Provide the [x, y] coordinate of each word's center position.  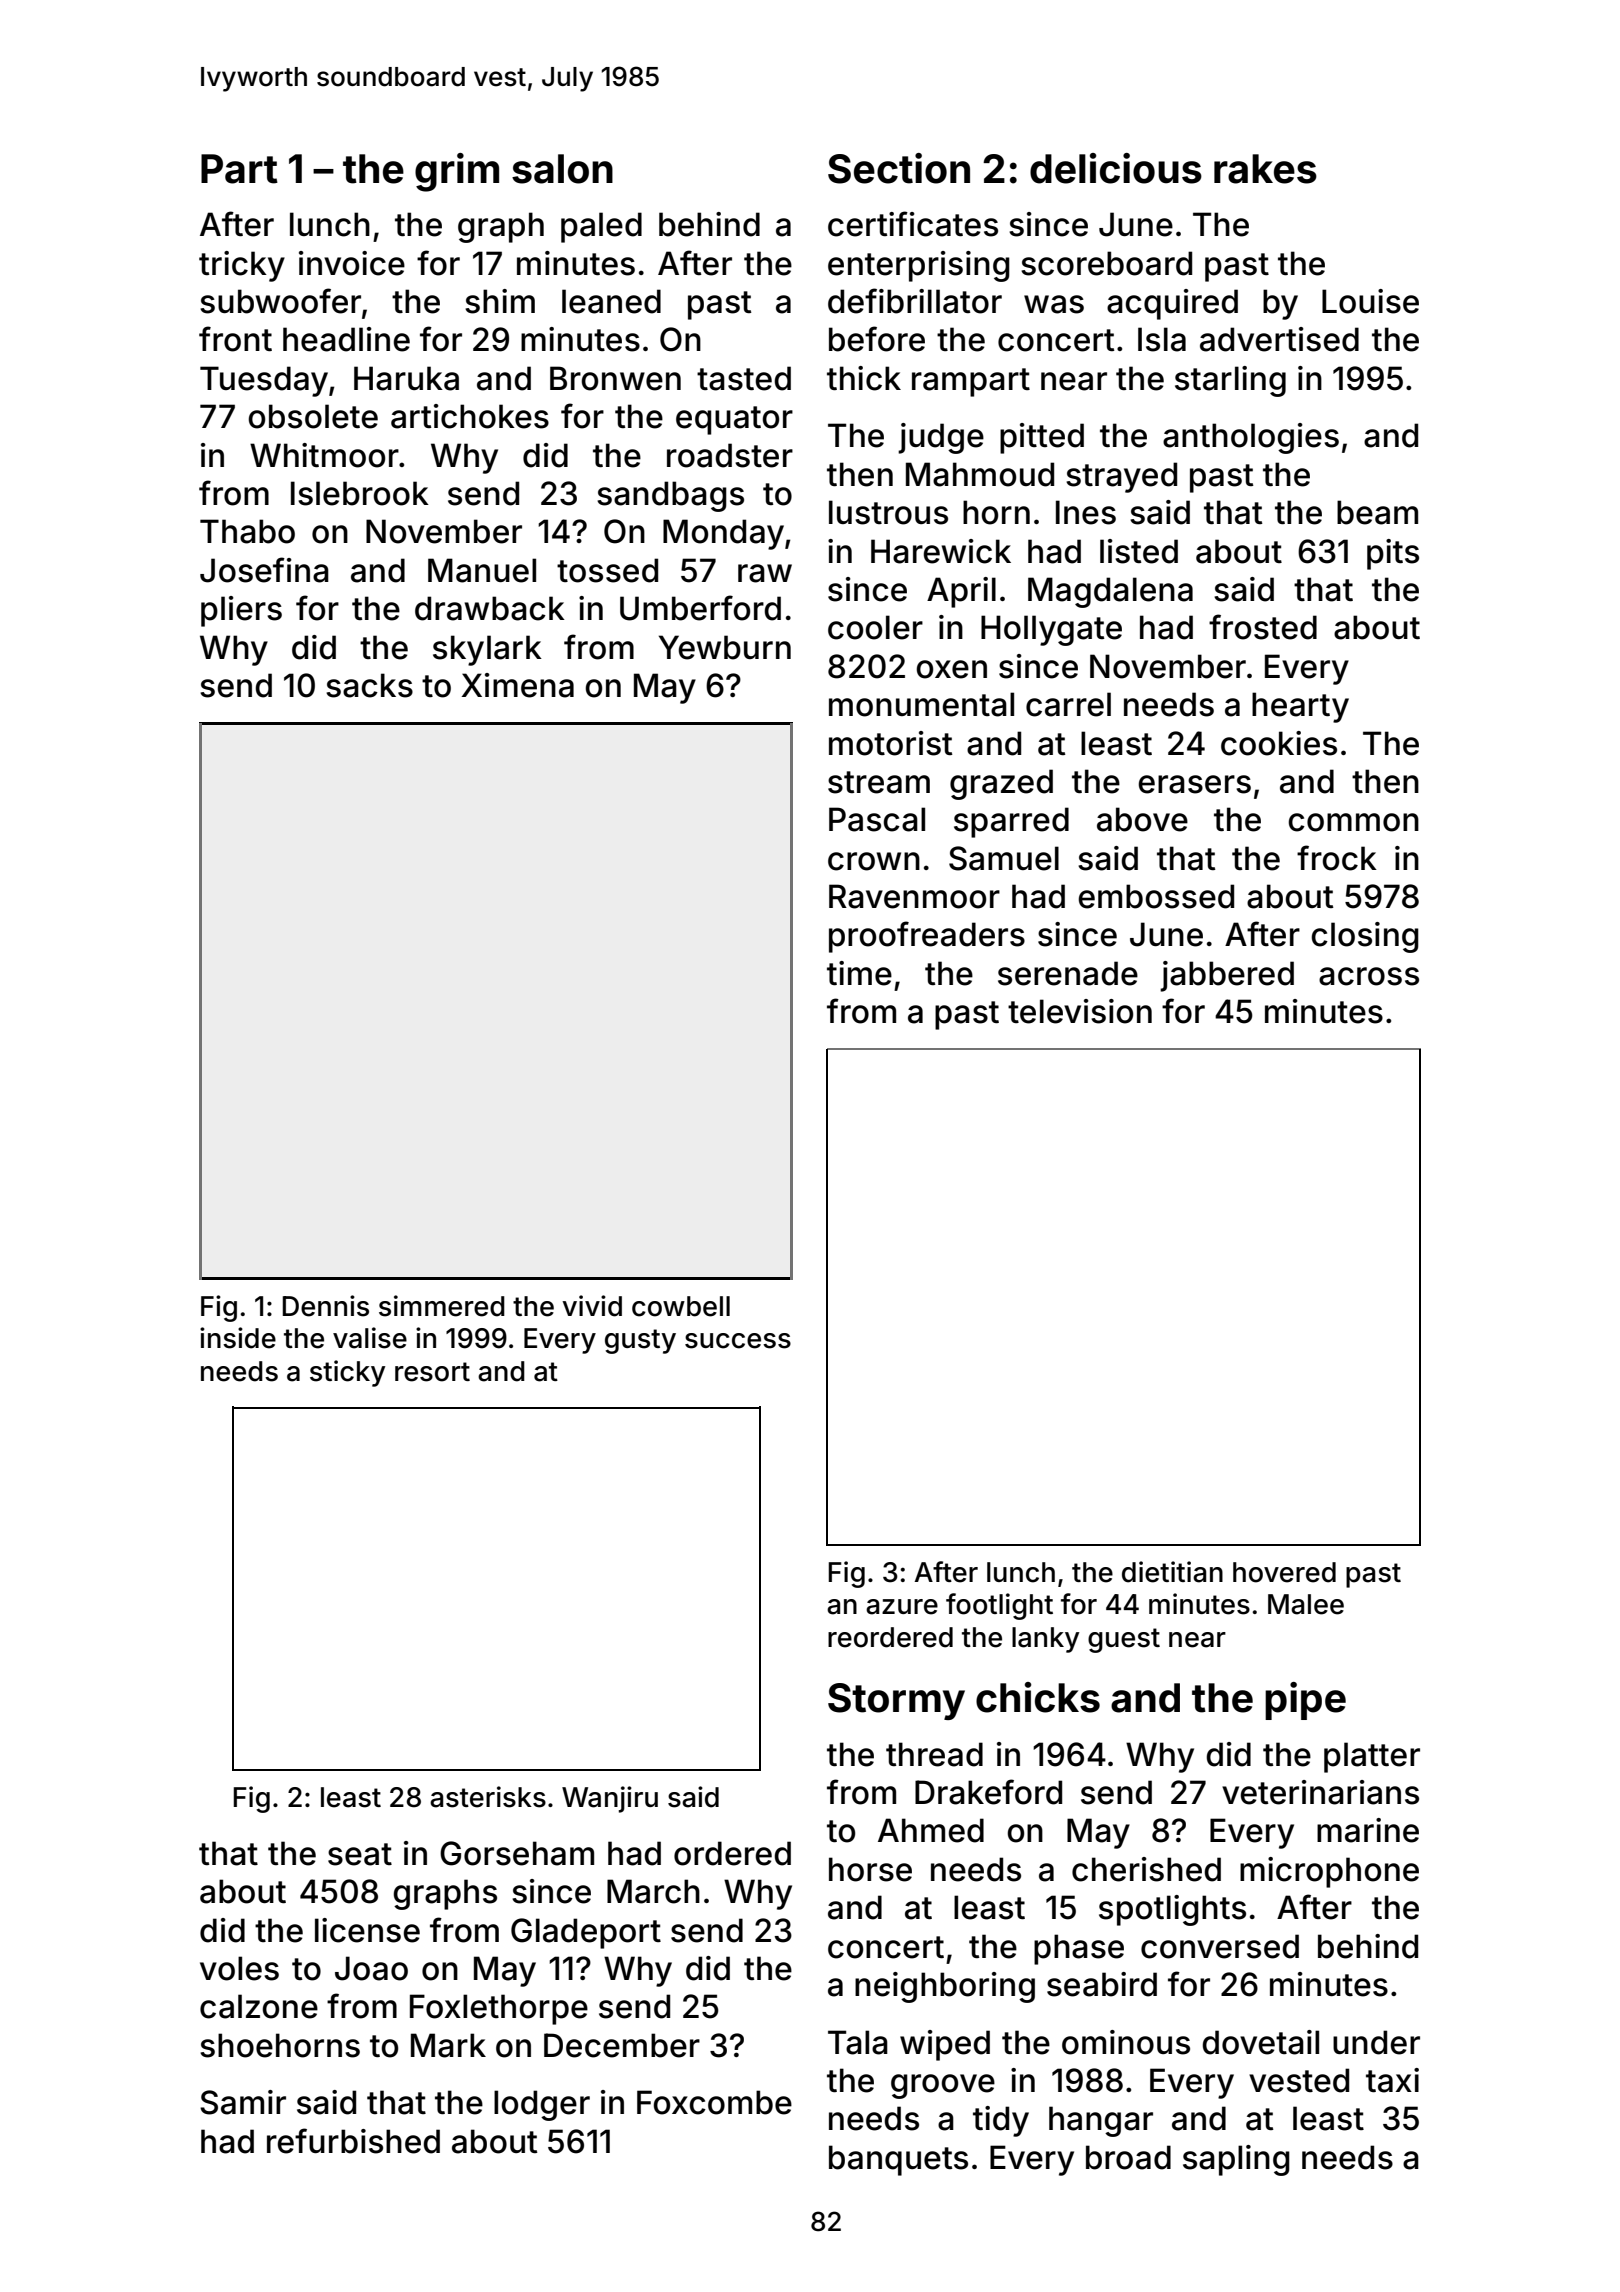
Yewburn [725, 647]
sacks [369, 685]
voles [239, 1968]
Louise [1370, 301]
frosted [1263, 627]
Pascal [877, 819]
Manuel [482, 570]
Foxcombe [714, 2102]
